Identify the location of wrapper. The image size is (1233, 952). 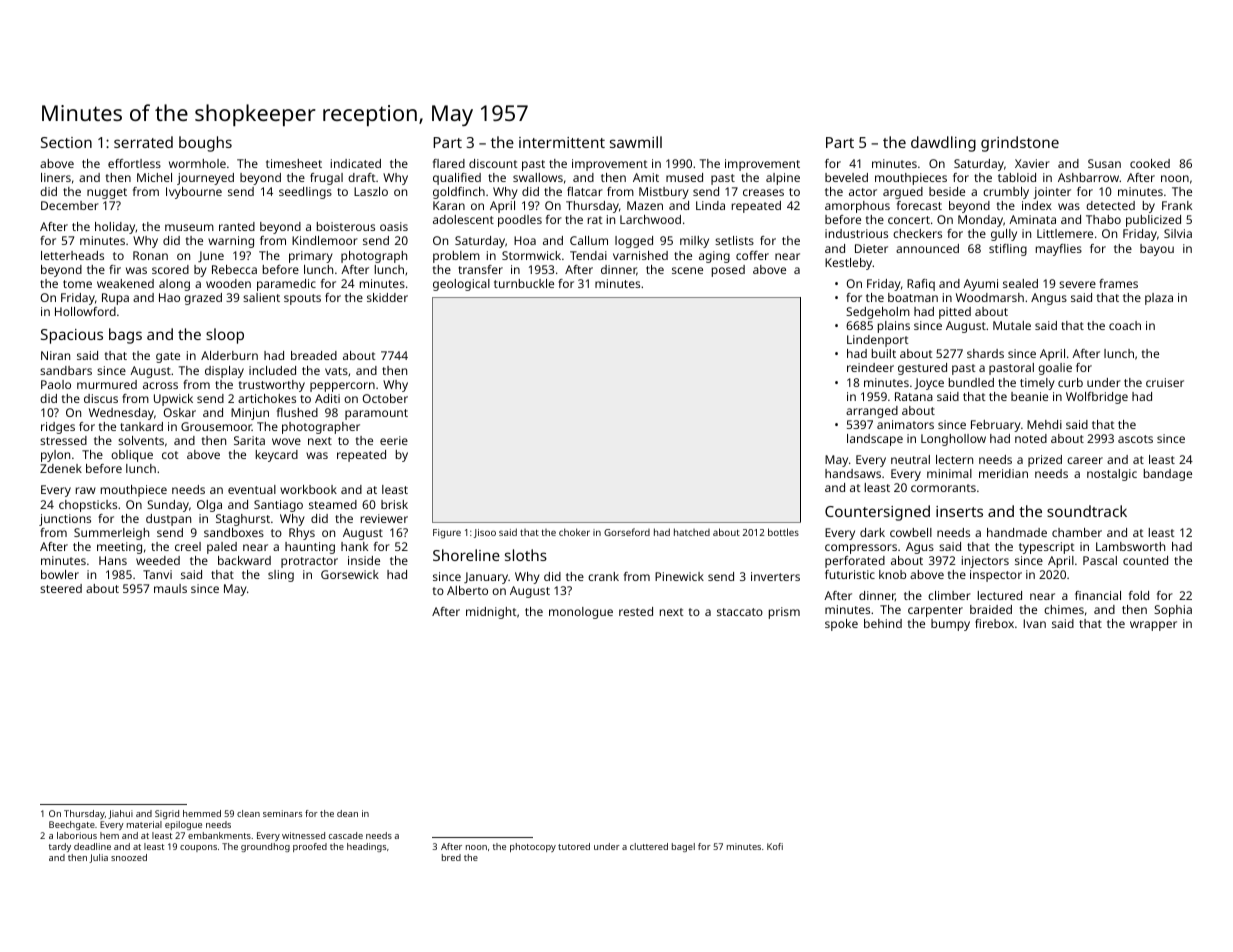
(1153, 626).
